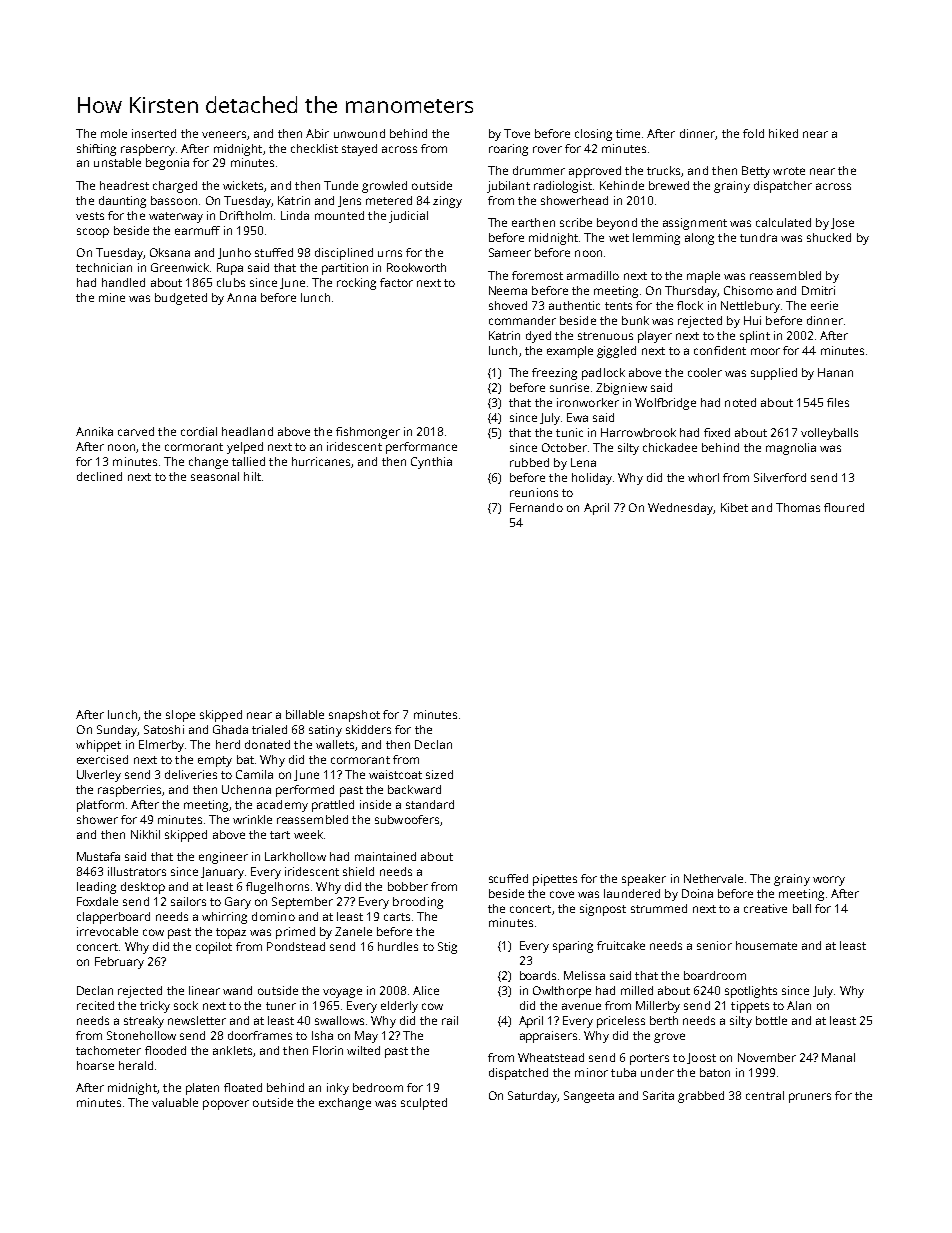  Describe the element at coordinates (635, 320) in the screenshot. I see `bunk` at that location.
